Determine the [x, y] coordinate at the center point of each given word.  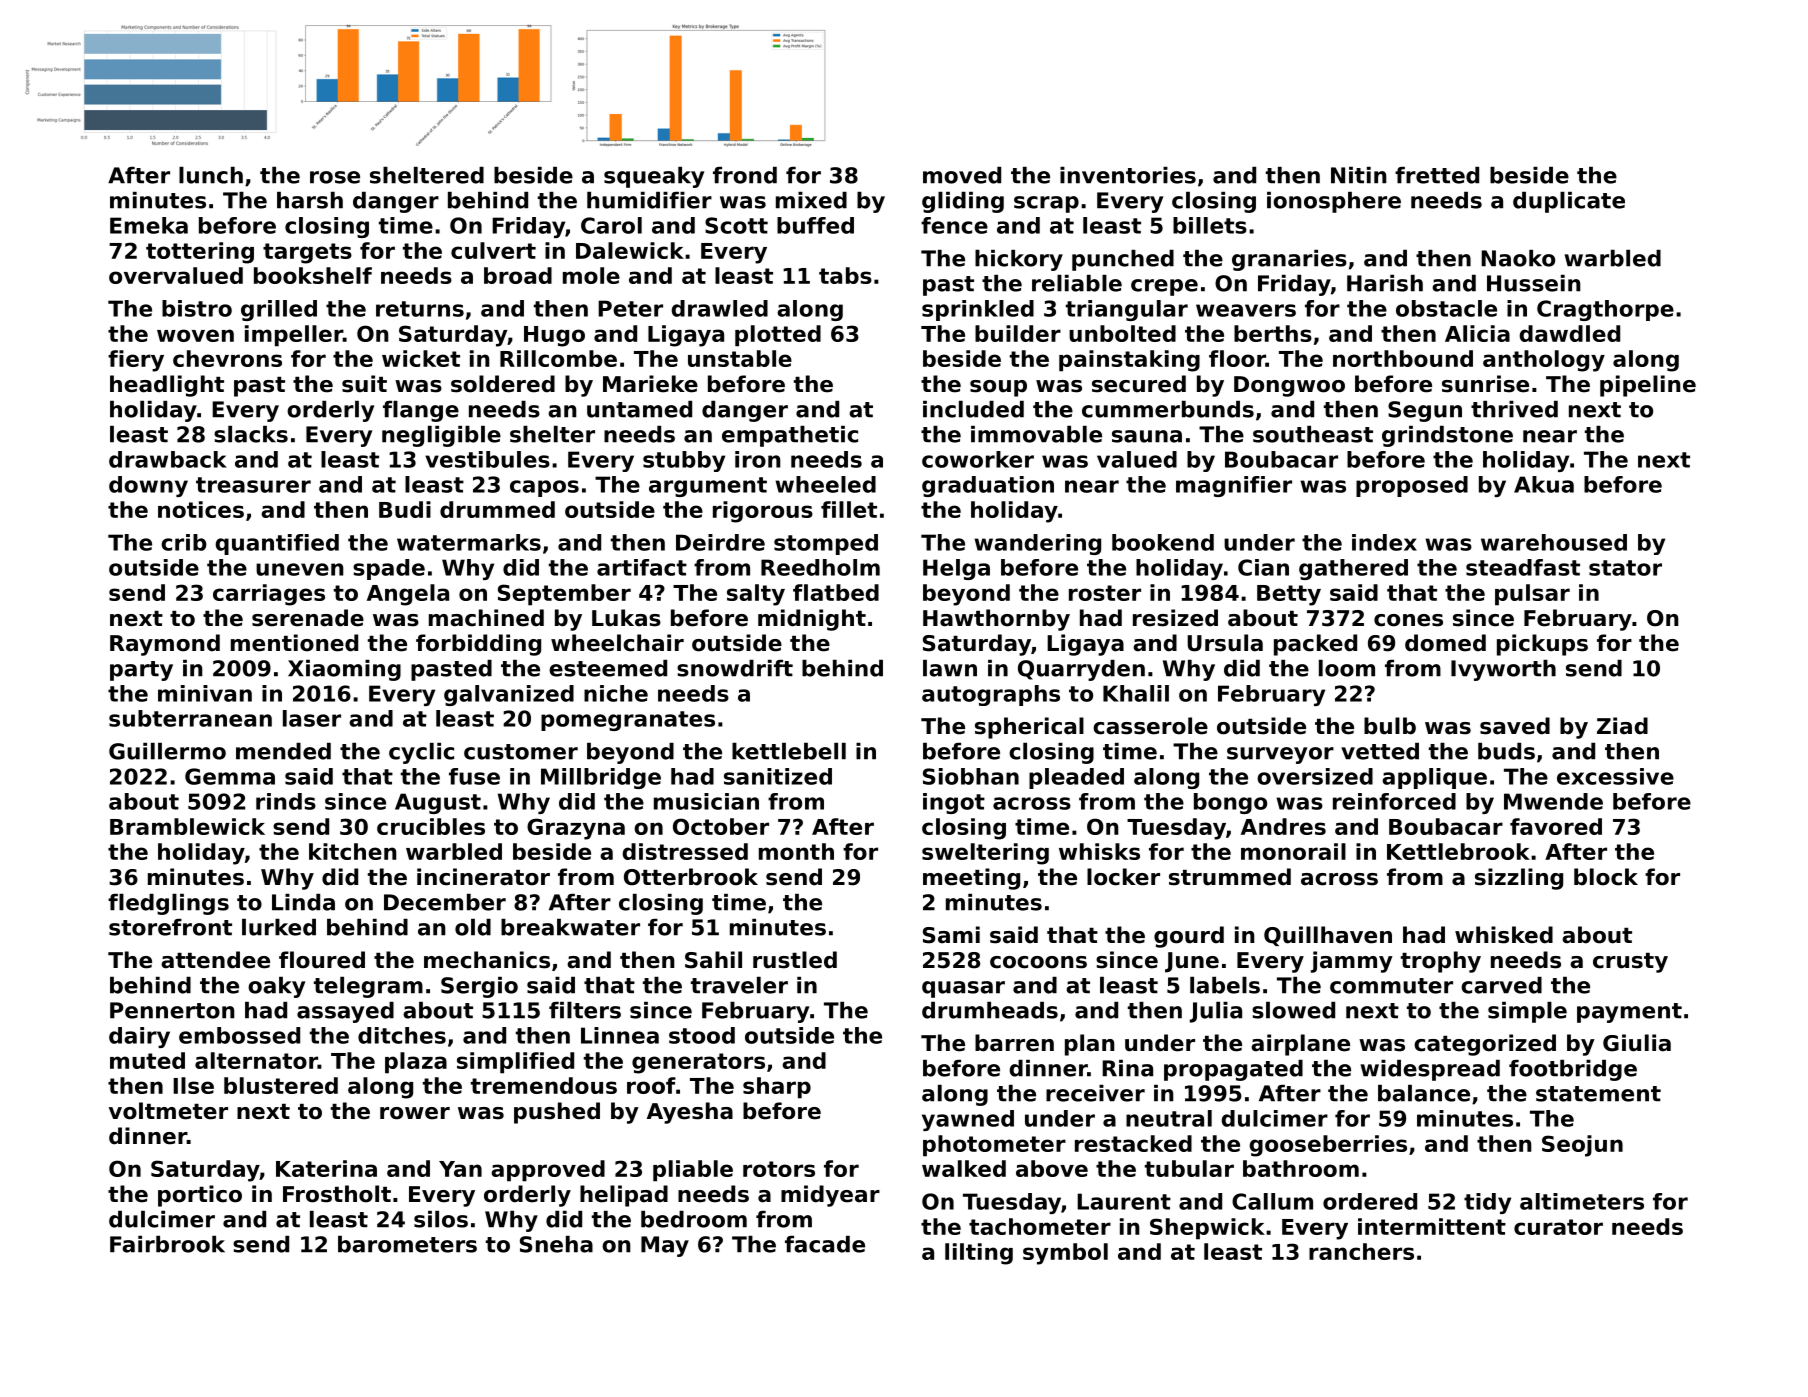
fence [954, 225]
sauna [1147, 436]
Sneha [556, 1244]
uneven [300, 569]
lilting [979, 1254]
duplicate [1569, 202]
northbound [1403, 358]
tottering [200, 253]
